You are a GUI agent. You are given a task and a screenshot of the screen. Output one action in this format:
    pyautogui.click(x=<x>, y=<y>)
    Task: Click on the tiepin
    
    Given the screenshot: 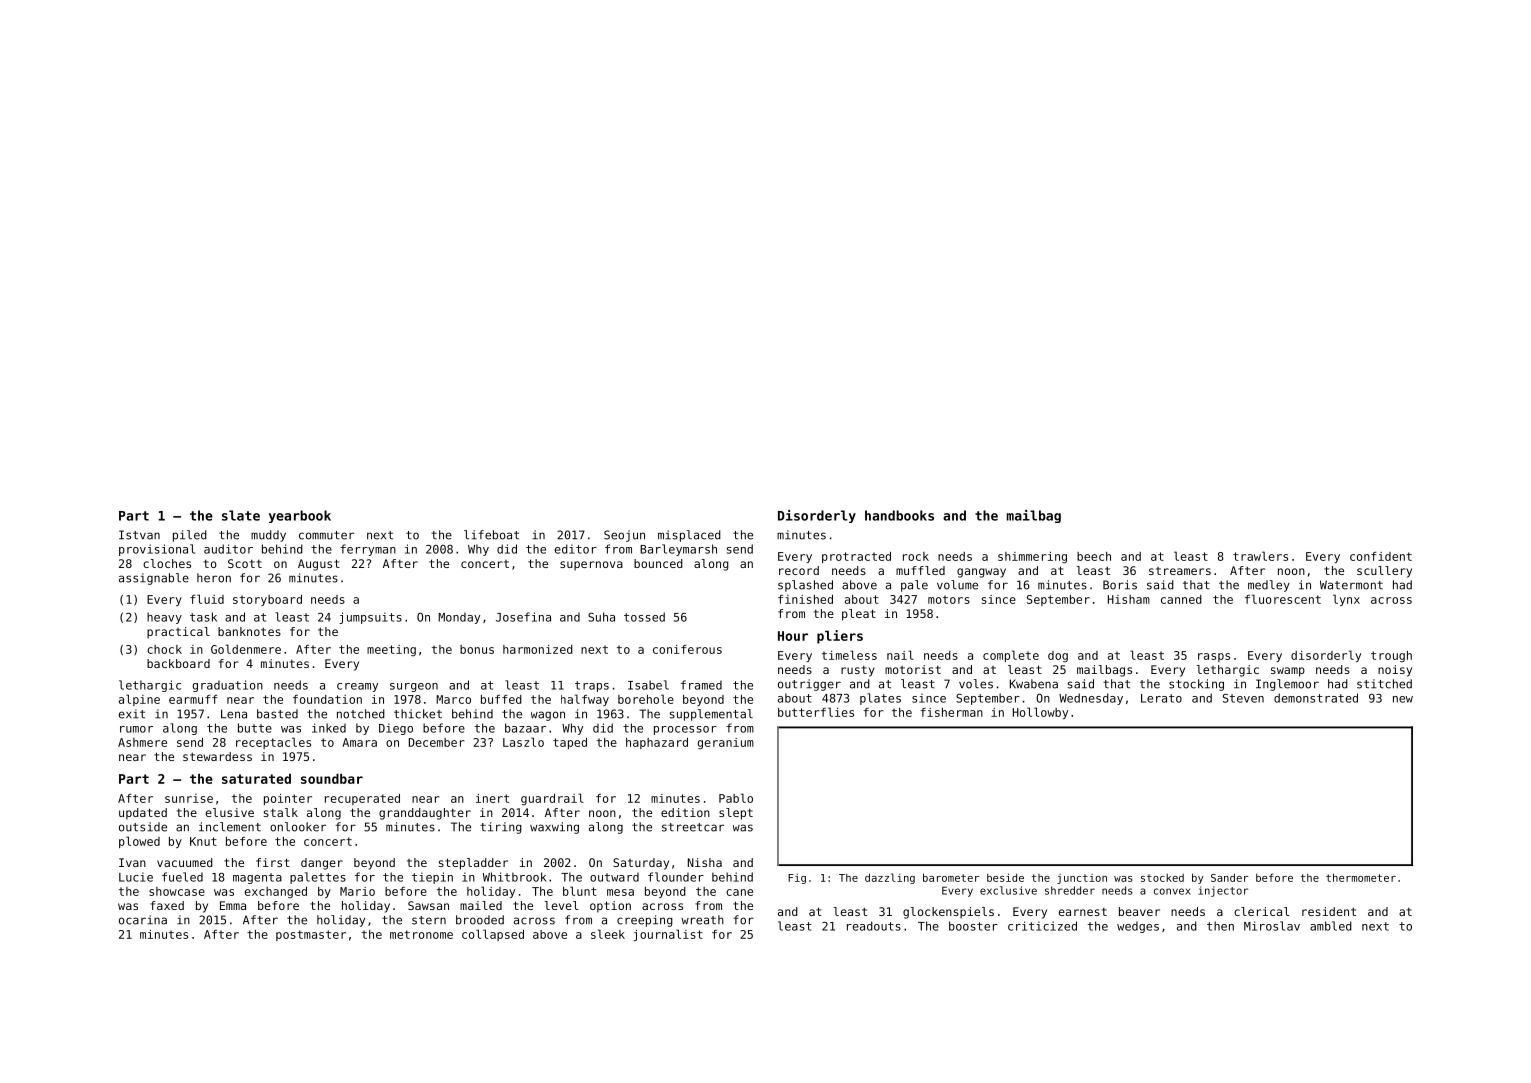 What is the action you would take?
    pyautogui.click(x=432, y=878)
